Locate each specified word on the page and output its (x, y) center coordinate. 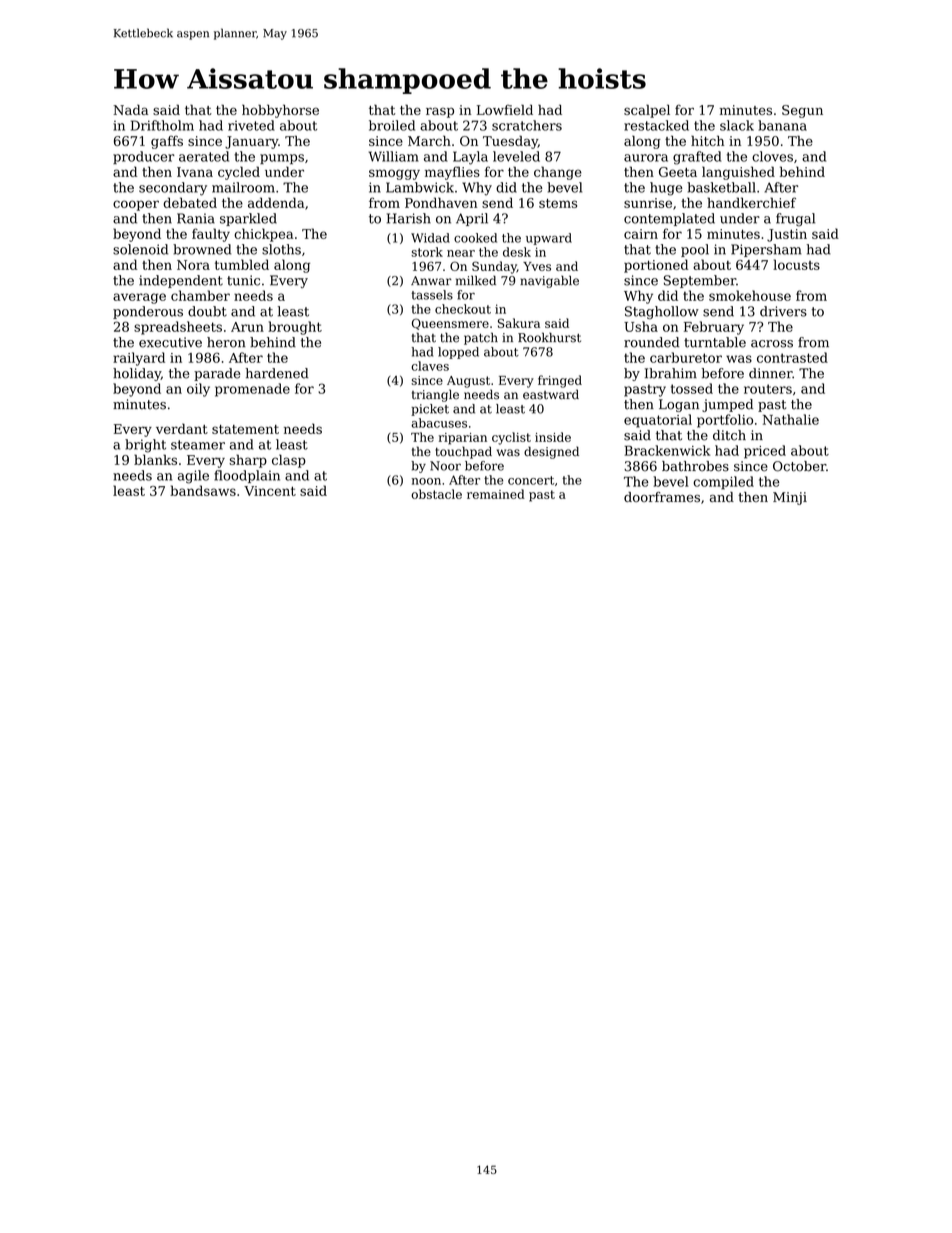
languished (738, 173)
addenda (276, 202)
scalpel (647, 111)
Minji (790, 498)
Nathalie (791, 419)
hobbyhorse (280, 111)
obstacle (436, 494)
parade (217, 374)
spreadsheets (178, 328)
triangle (435, 395)
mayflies (452, 173)
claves (430, 366)
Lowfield (505, 109)
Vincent (270, 491)
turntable (715, 342)
